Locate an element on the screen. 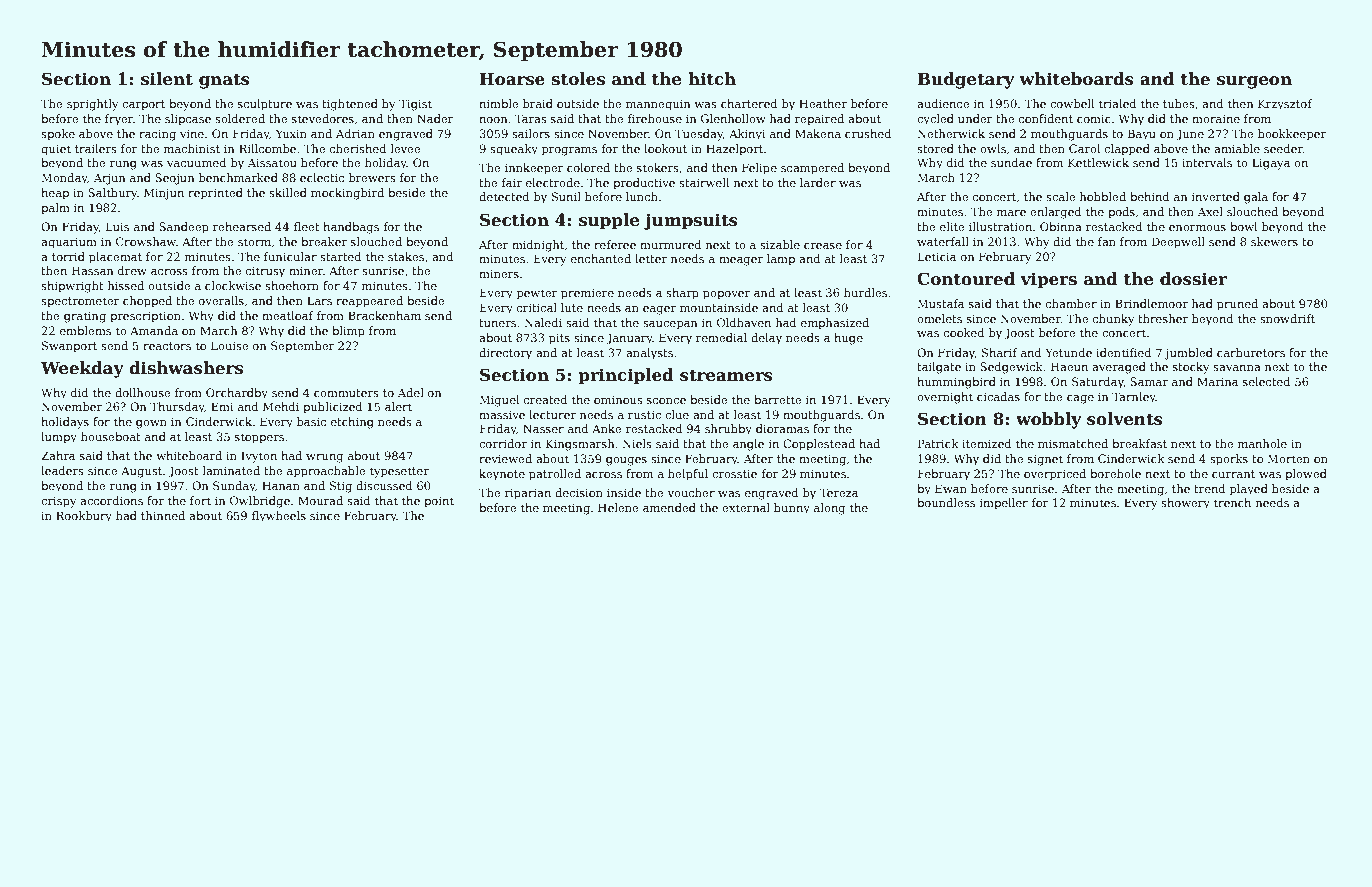  premiere is located at coordinates (587, 294).
